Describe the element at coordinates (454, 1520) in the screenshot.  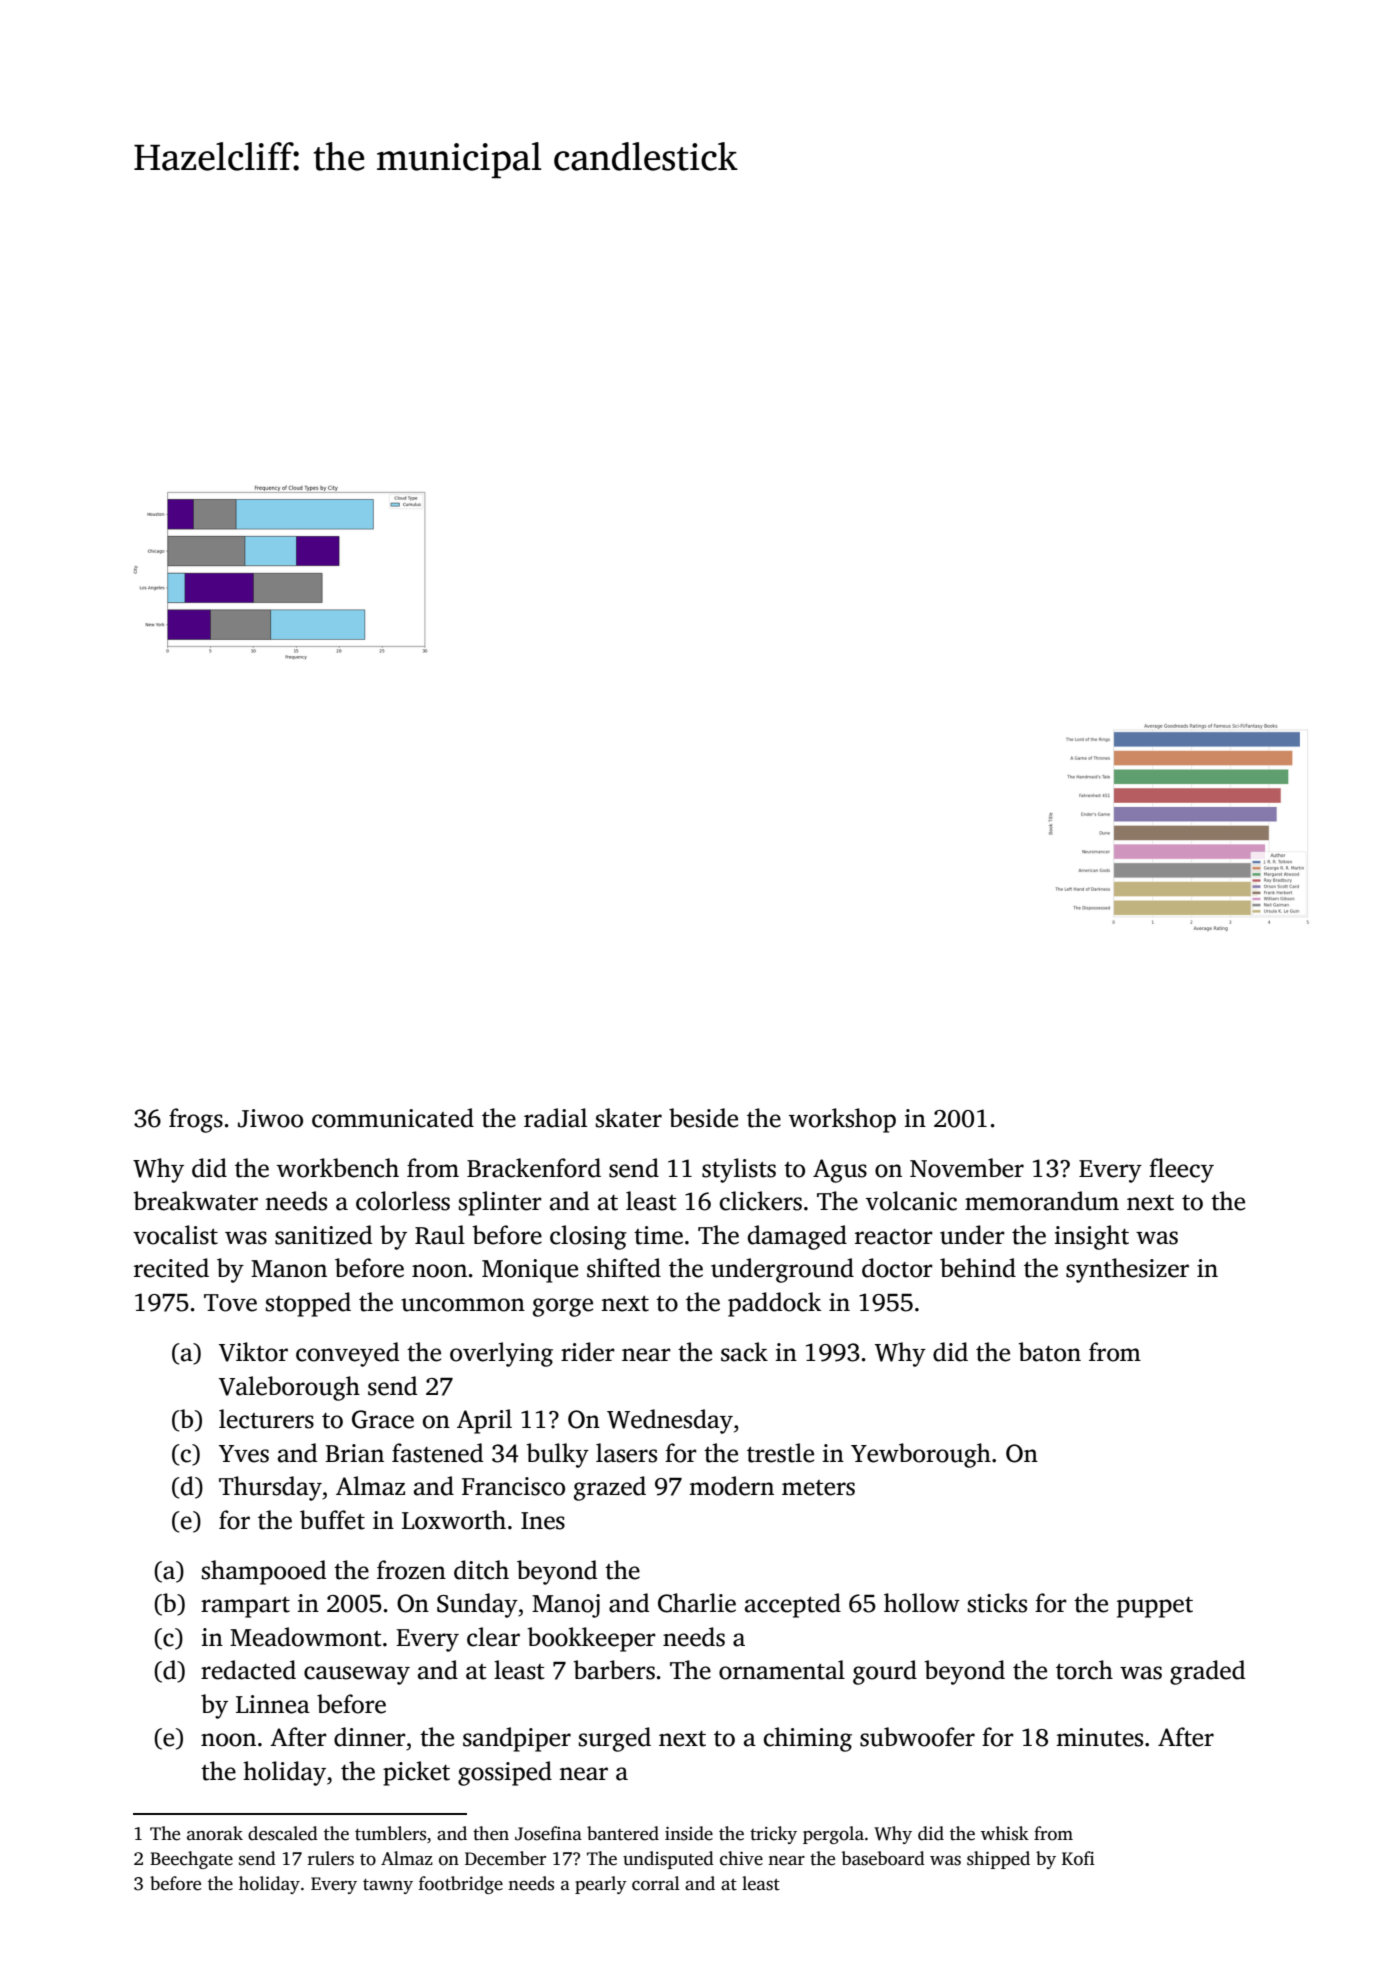
I see `Loxworth` at that location.
